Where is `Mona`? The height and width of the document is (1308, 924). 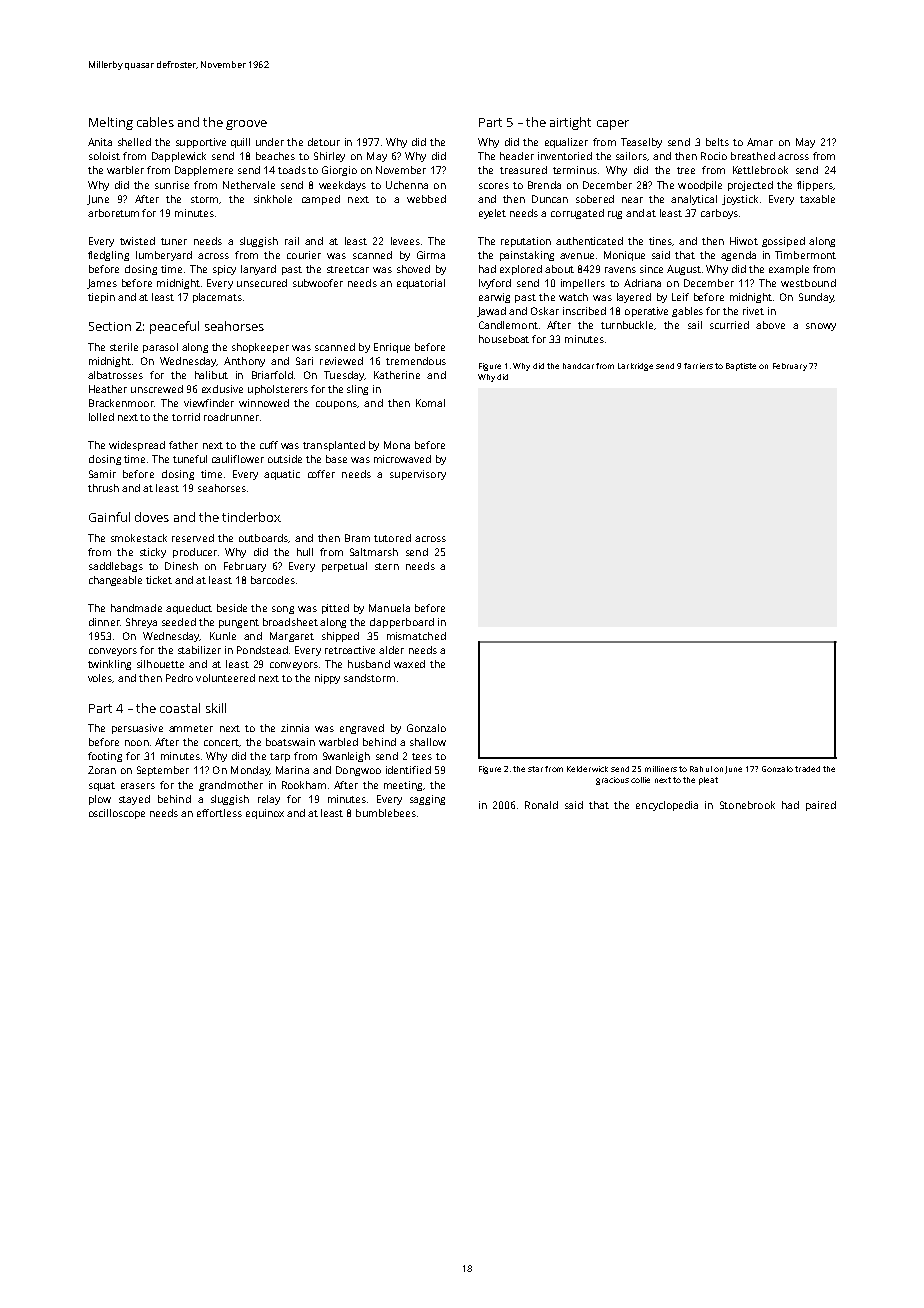
Mona is located at coordinates (397, 445).
